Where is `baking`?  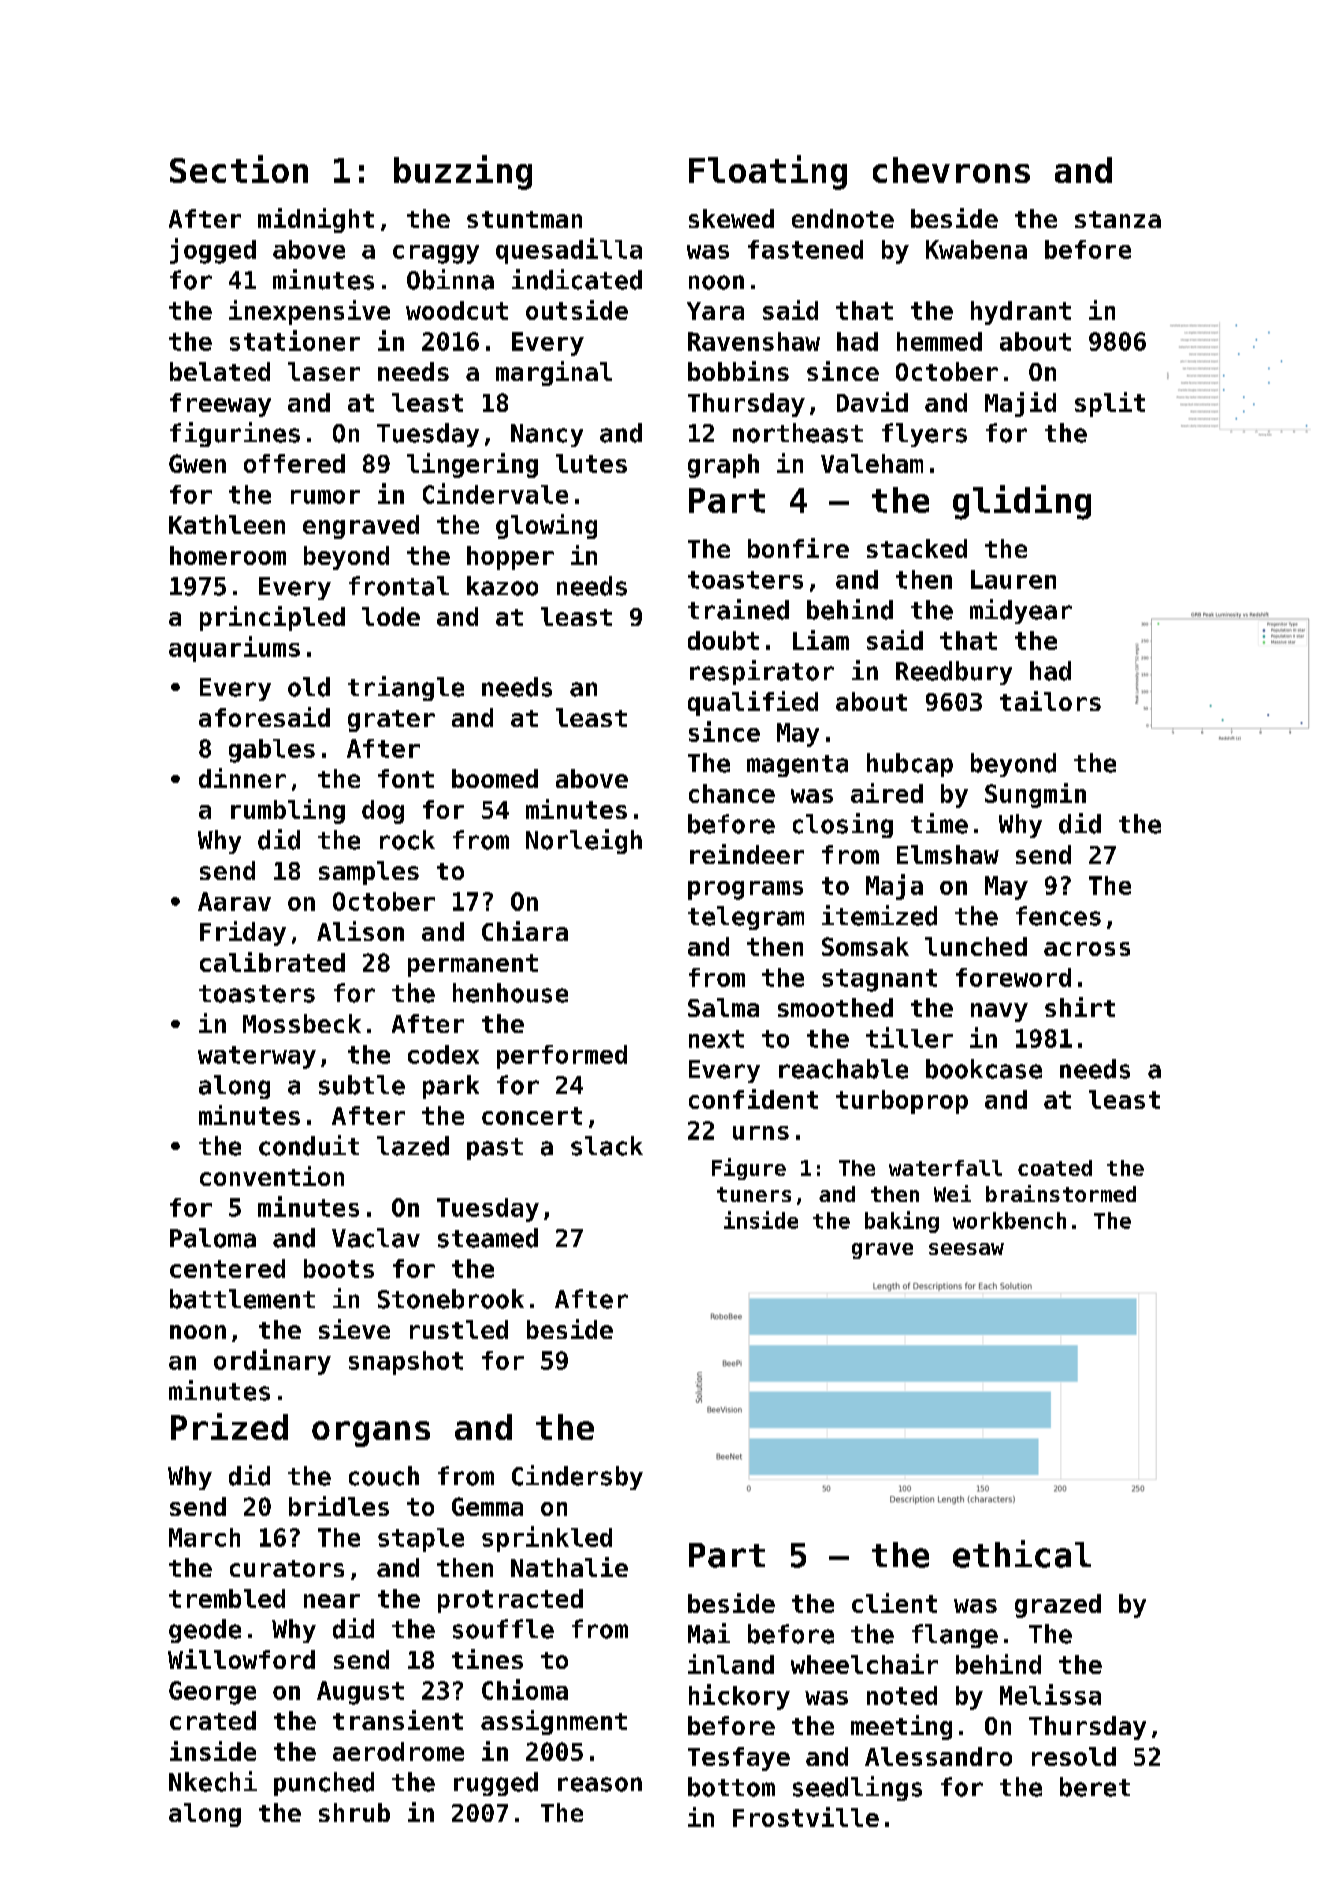
baking is located at coordinates (902, 1222).
